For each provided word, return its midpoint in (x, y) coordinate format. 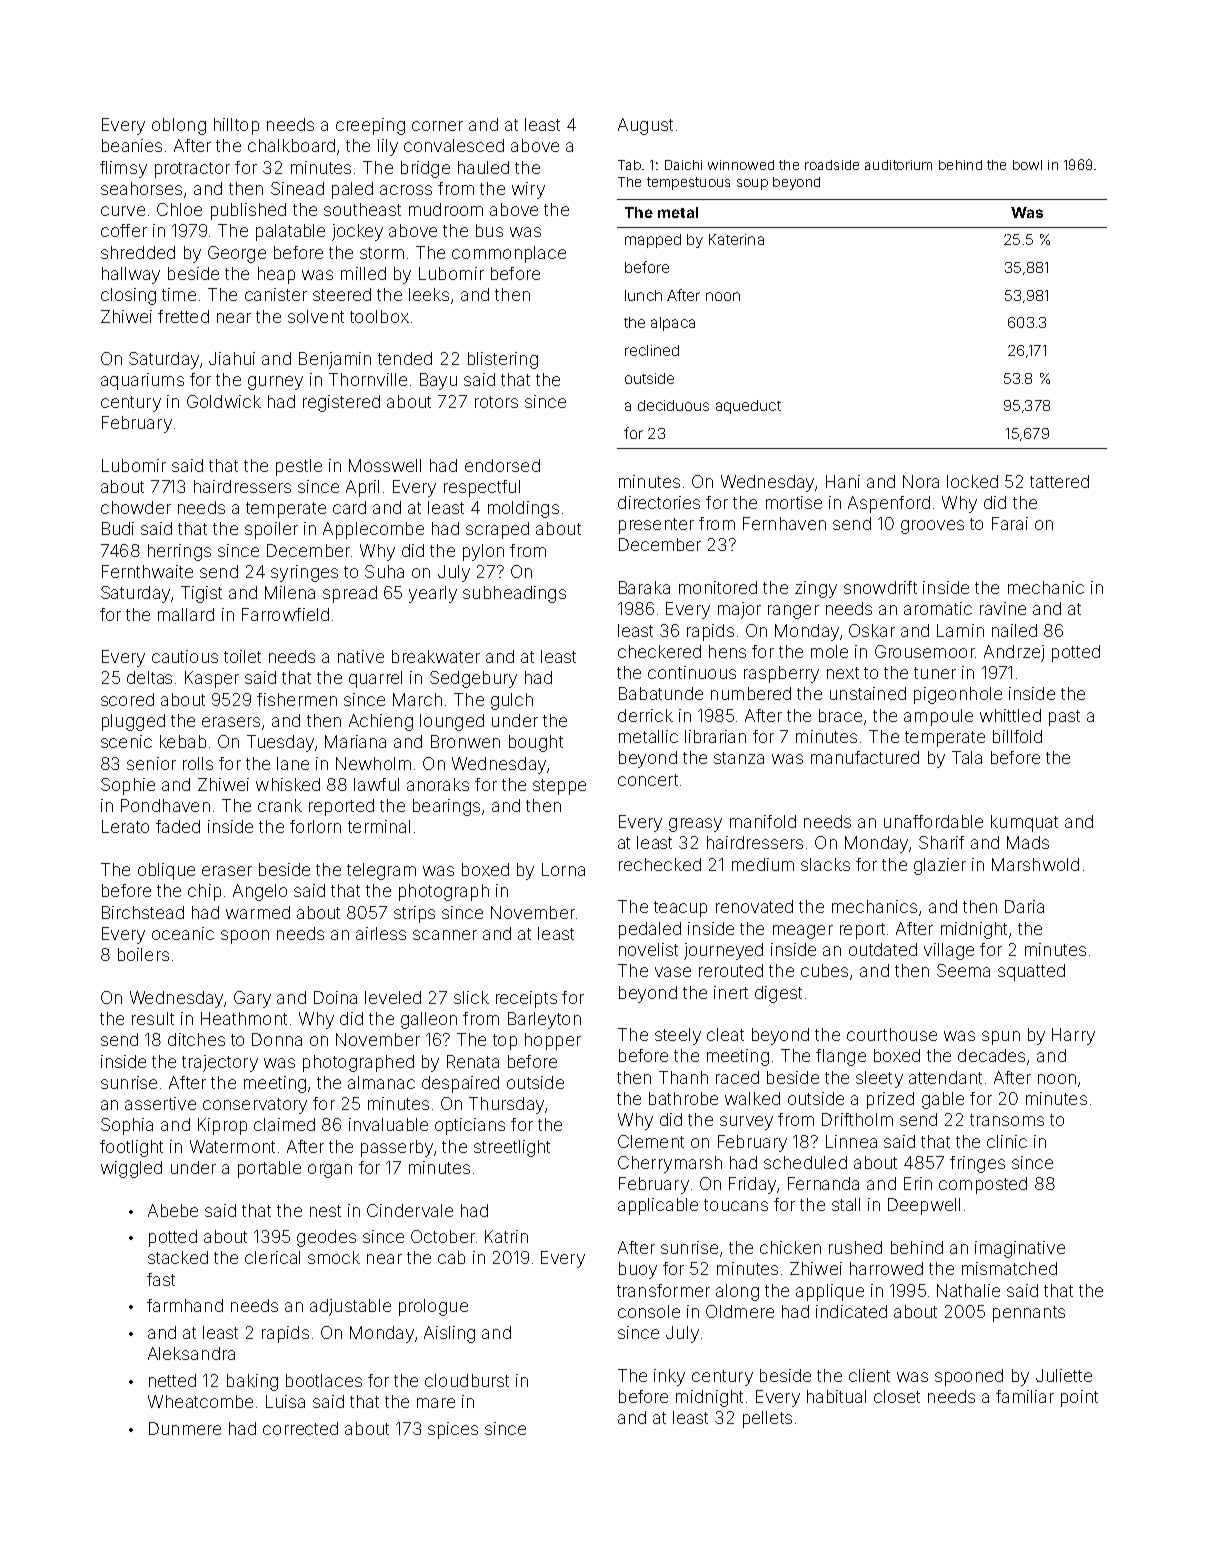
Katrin (506, 1236)
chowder (136, 507)
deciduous (673, 405)
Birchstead (143, 912)
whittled (1010, 715)
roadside (832, 165)
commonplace (509, 254)
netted (172, 1380)
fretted (183, 316)
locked (972, 481)
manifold (763, 821)
